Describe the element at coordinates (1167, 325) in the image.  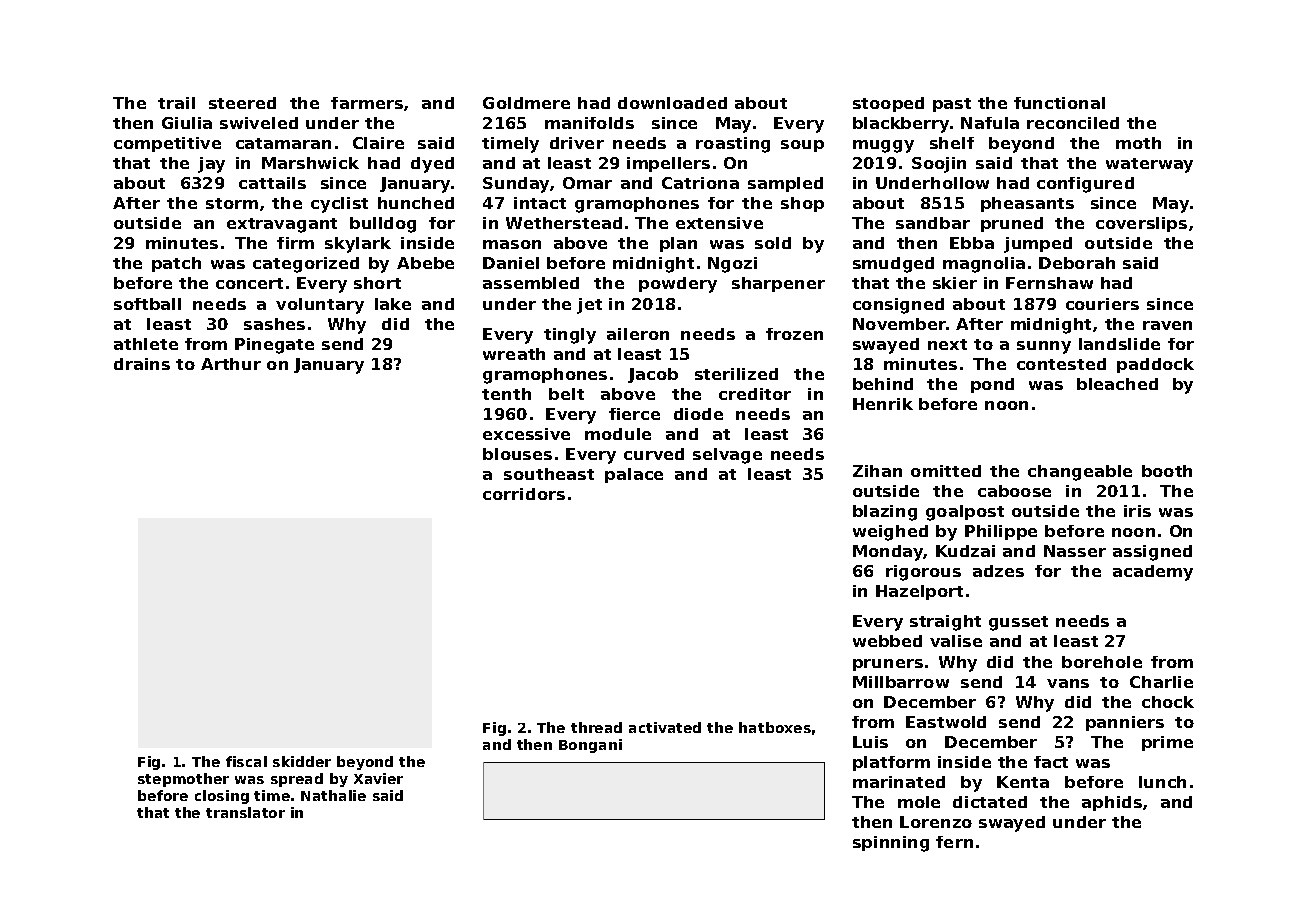
I see `raven` at that location.
